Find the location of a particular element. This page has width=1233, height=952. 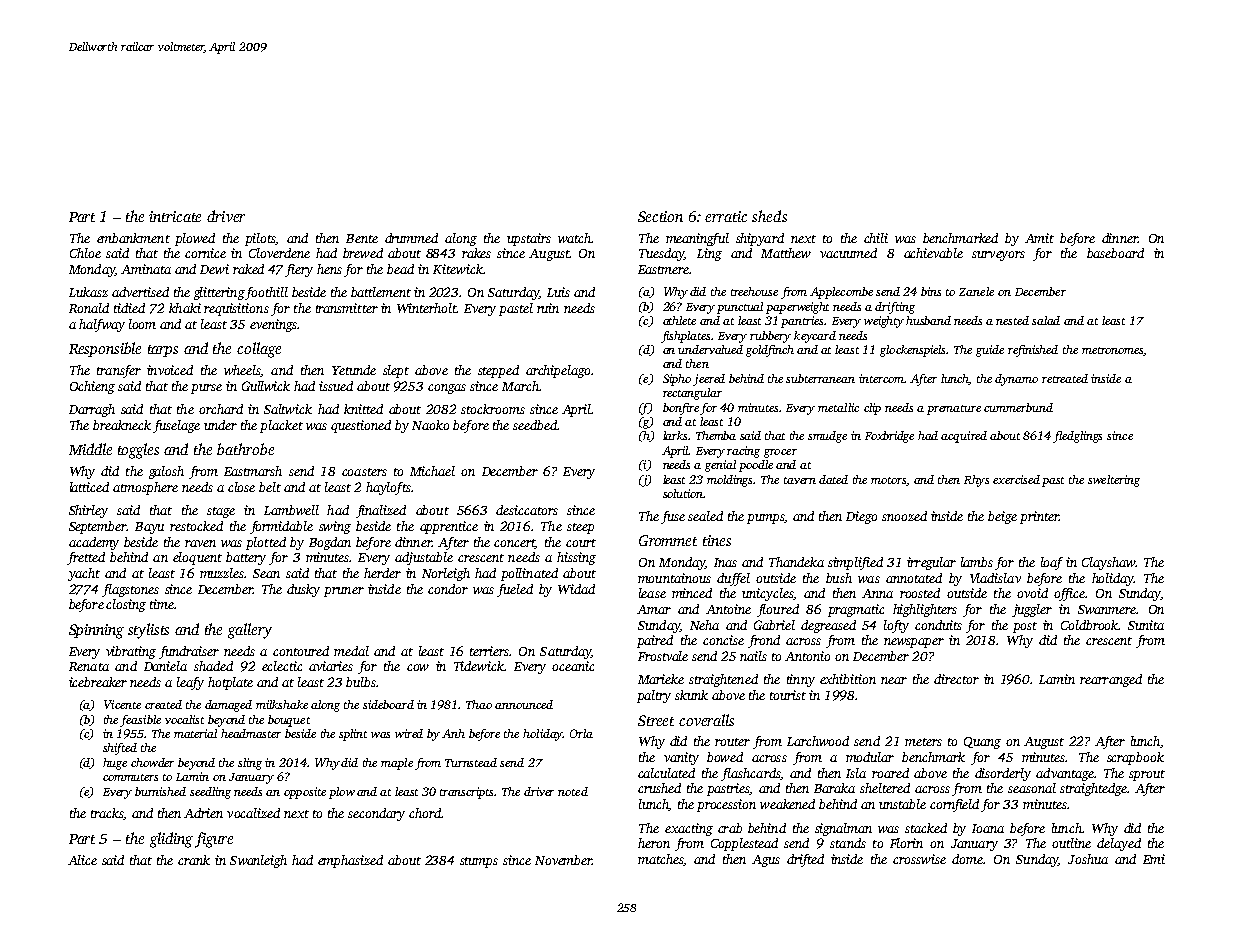

November is located at coordinates (563, 860).
